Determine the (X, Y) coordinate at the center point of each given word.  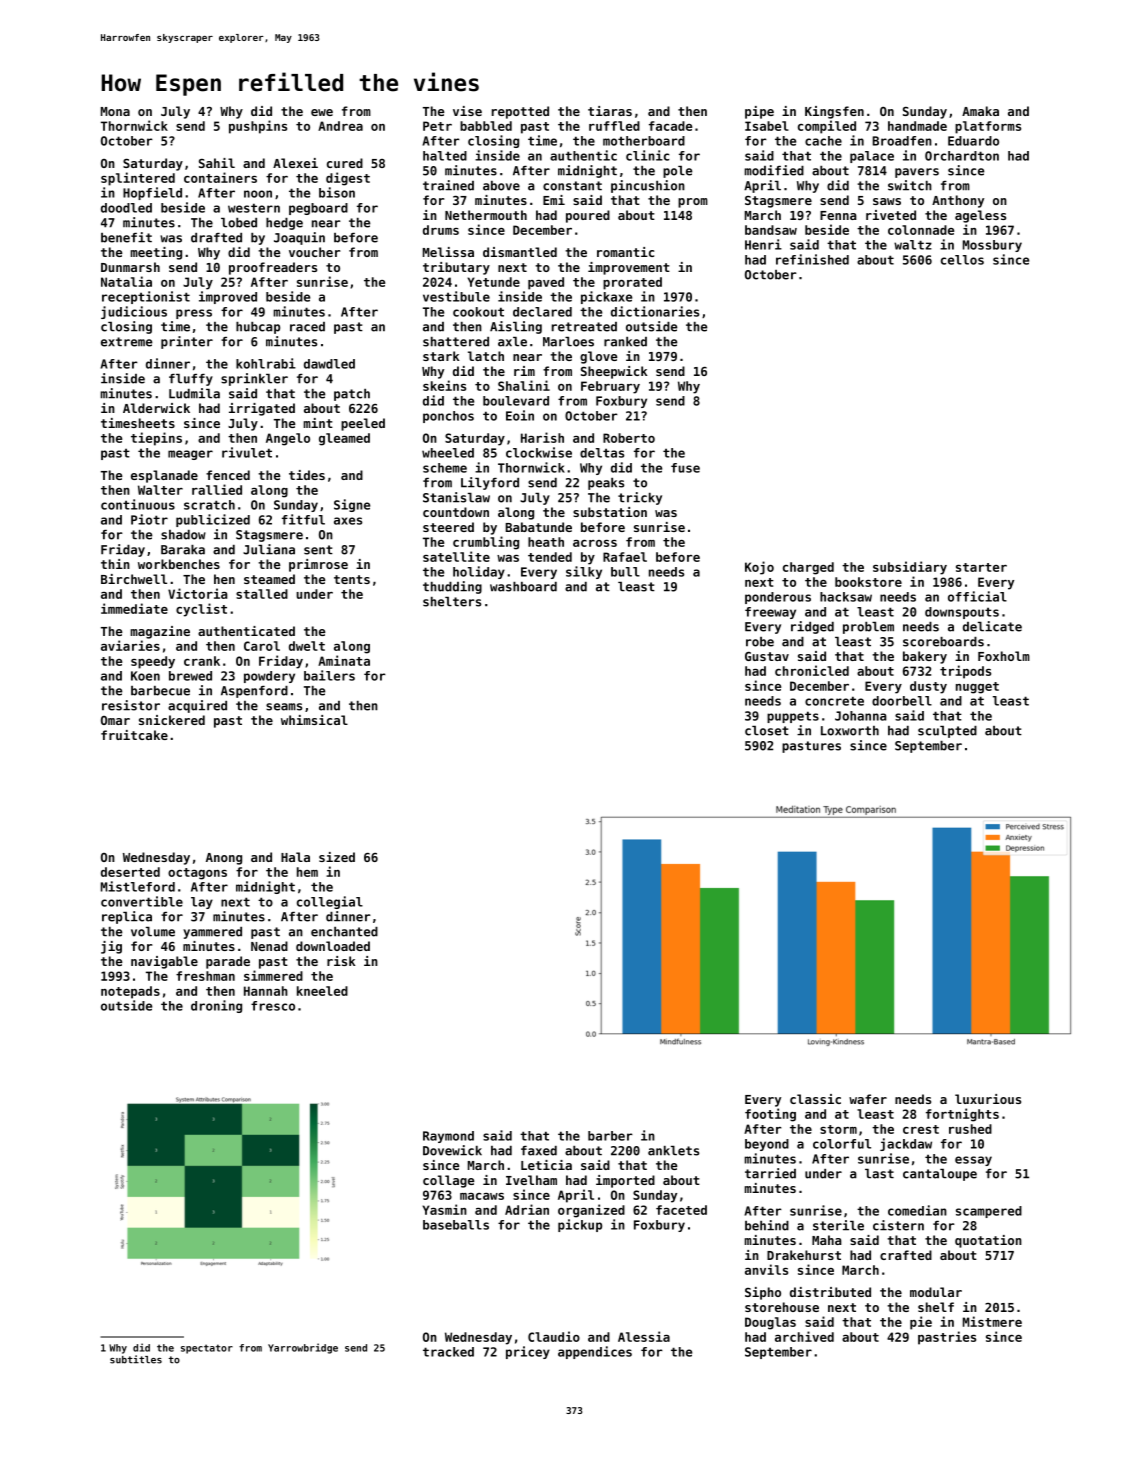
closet (767, 731)
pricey (528, 1352)
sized (337, 857)
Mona (115, 111)
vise (467, 111)
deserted (130, 872)
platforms (988, 127)
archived (804, 1336)
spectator (207, 1349)
